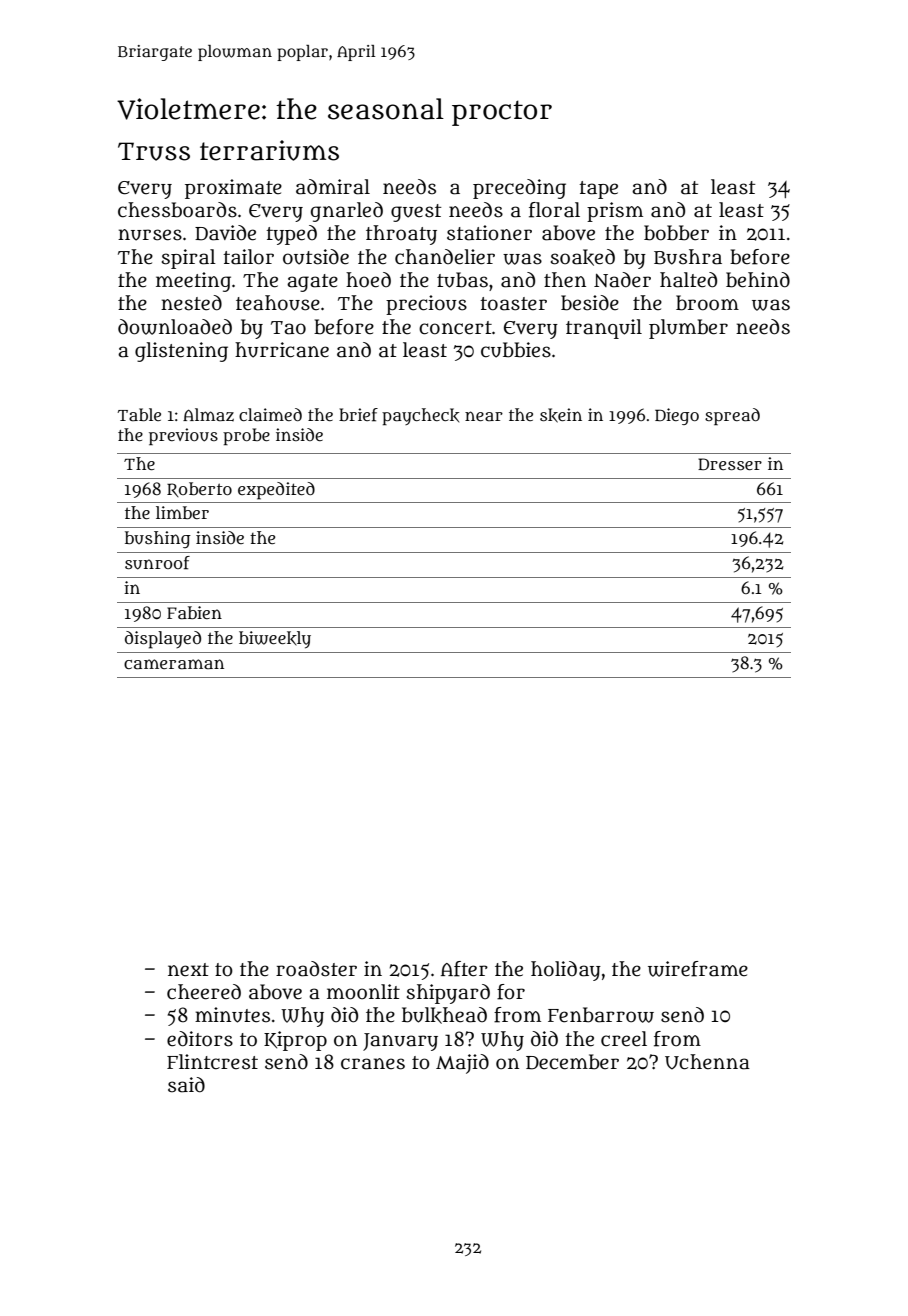 This page has width=908, height=1316. What do you see at coordinates (233, 189) in the page?
I see `proximate` at bounding box center [233, 189].
